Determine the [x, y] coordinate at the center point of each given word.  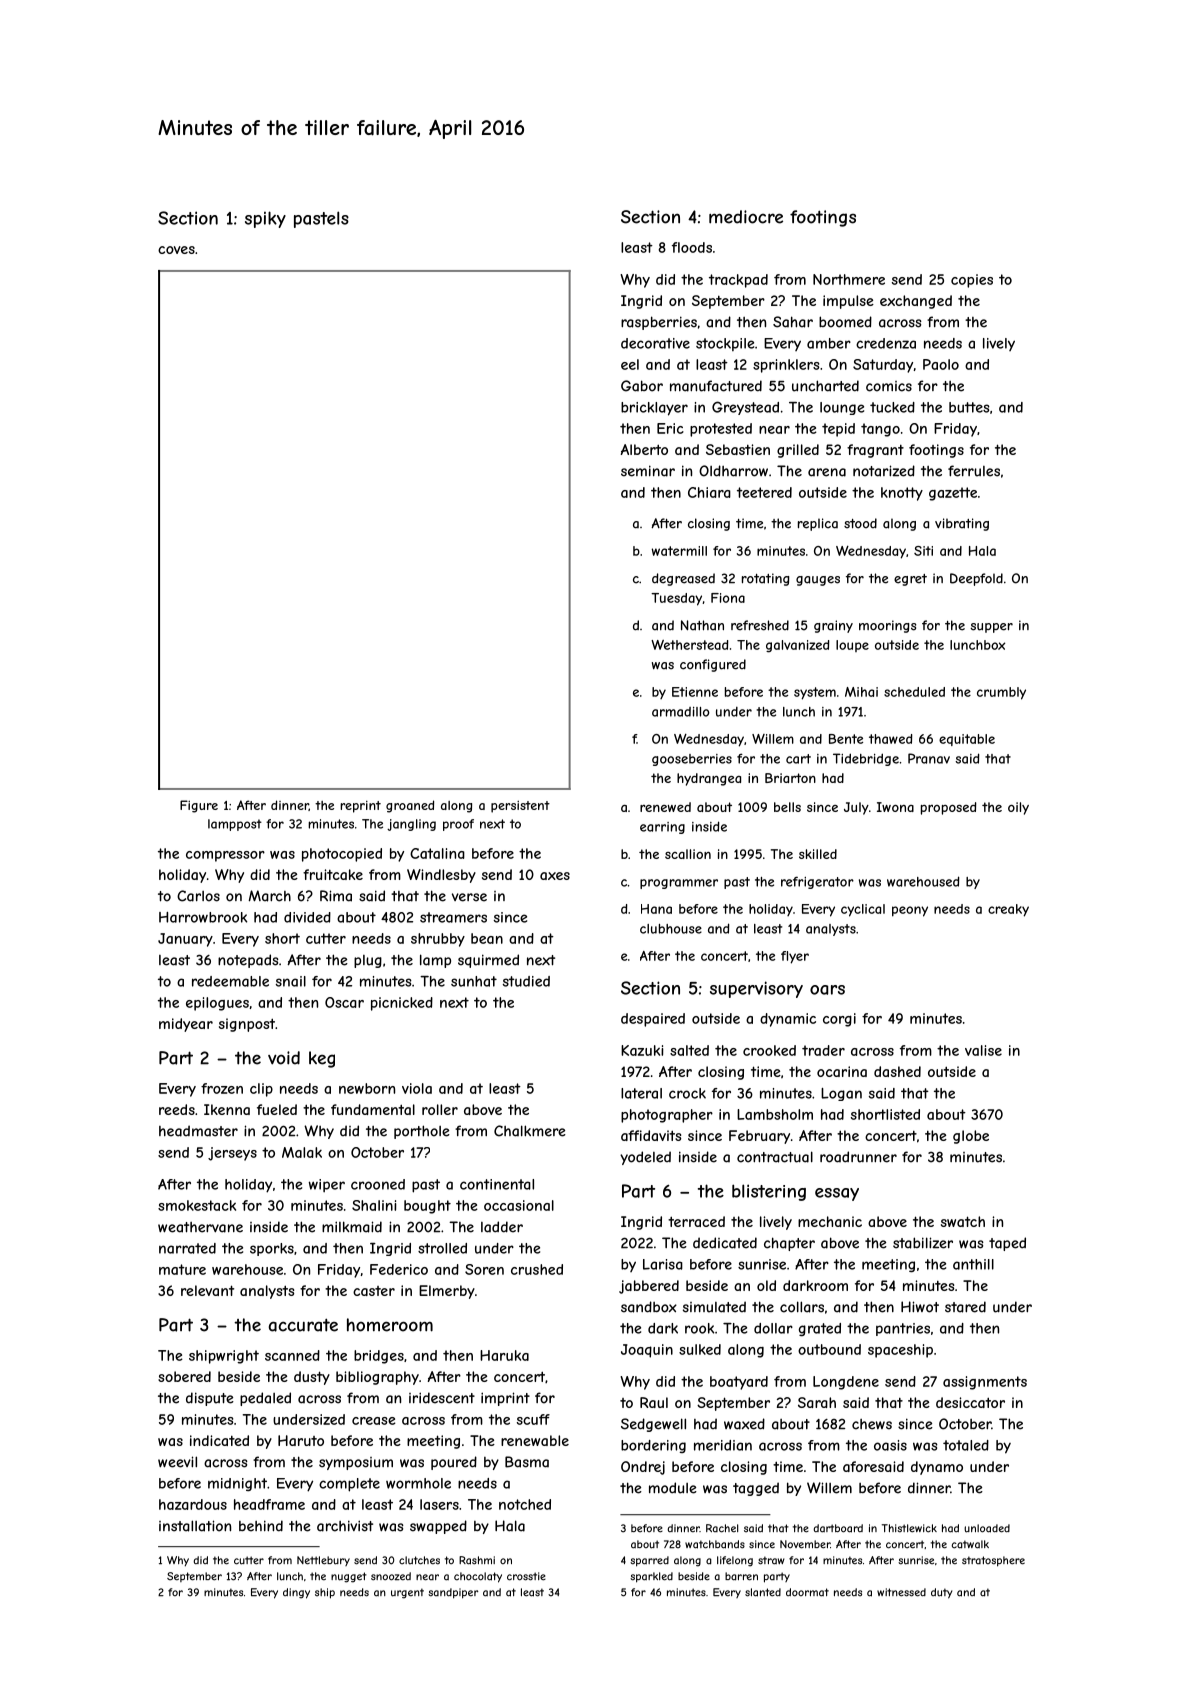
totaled [966, 1445]
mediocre [746, 217]
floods [692, 247]
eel [630, 364]
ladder [502, 1227]
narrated [187, 1248]
